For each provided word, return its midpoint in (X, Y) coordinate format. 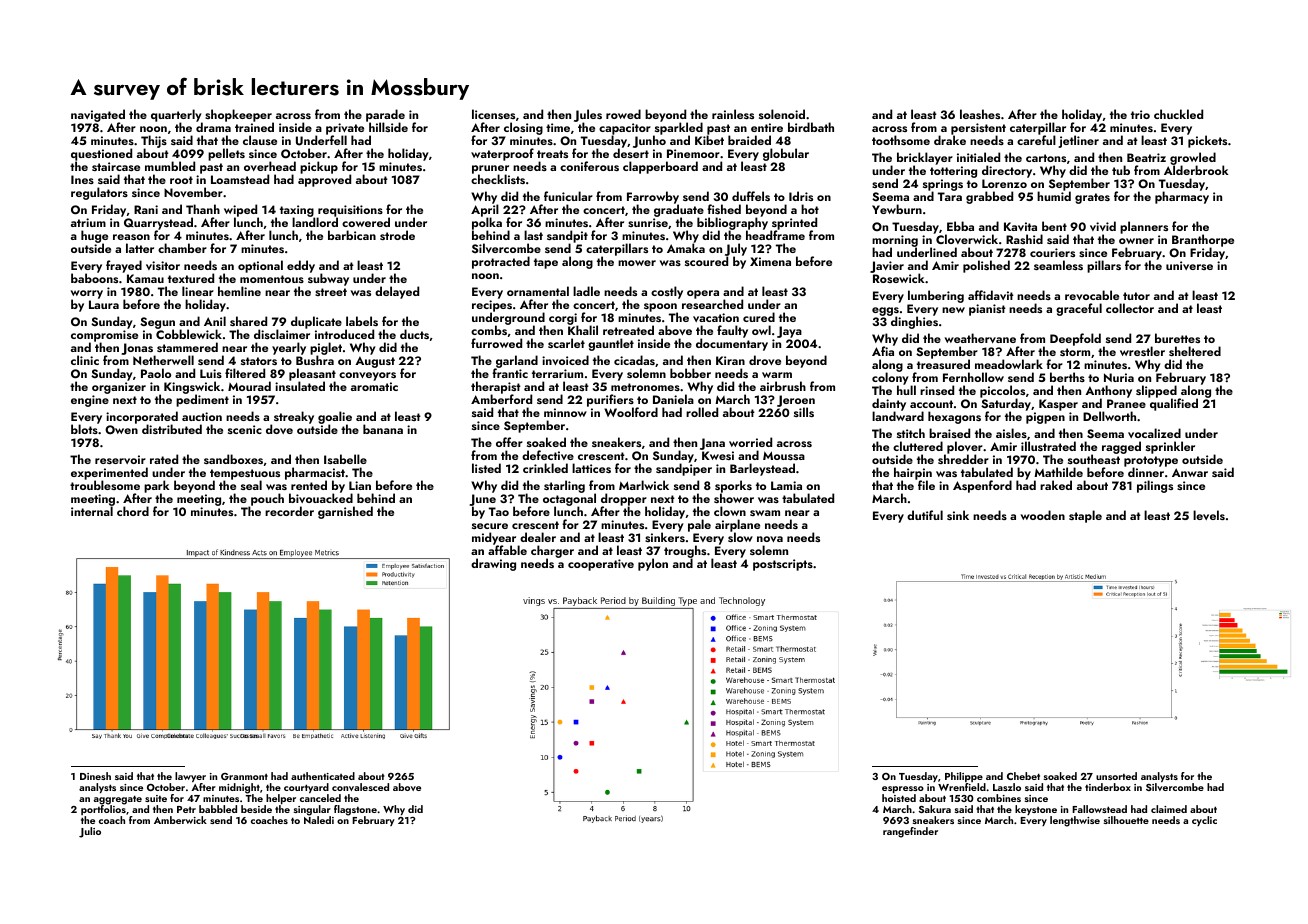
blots (84, 429)
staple (1085, 516)
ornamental (538, 291)
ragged (1121, 447)
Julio (90, 832)
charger (552, 551)
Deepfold (1075, 339)
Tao (499, 511)
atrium (88, 222)
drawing (493, 564)
